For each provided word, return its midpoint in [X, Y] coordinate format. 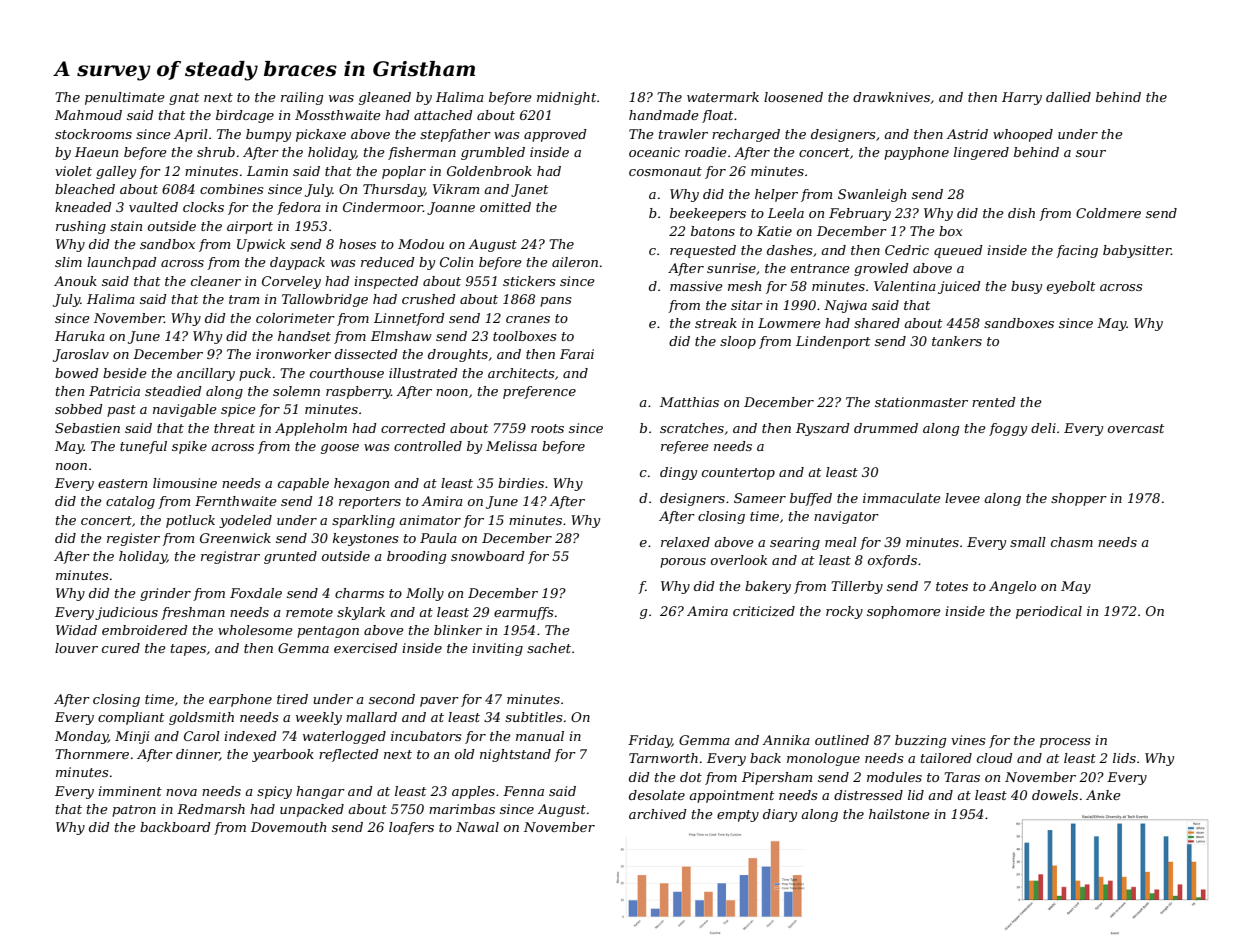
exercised [366, 648]
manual [540, 736]
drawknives [891, 97]
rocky [844, 612]
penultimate [125, 98]
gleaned [385, 98]
